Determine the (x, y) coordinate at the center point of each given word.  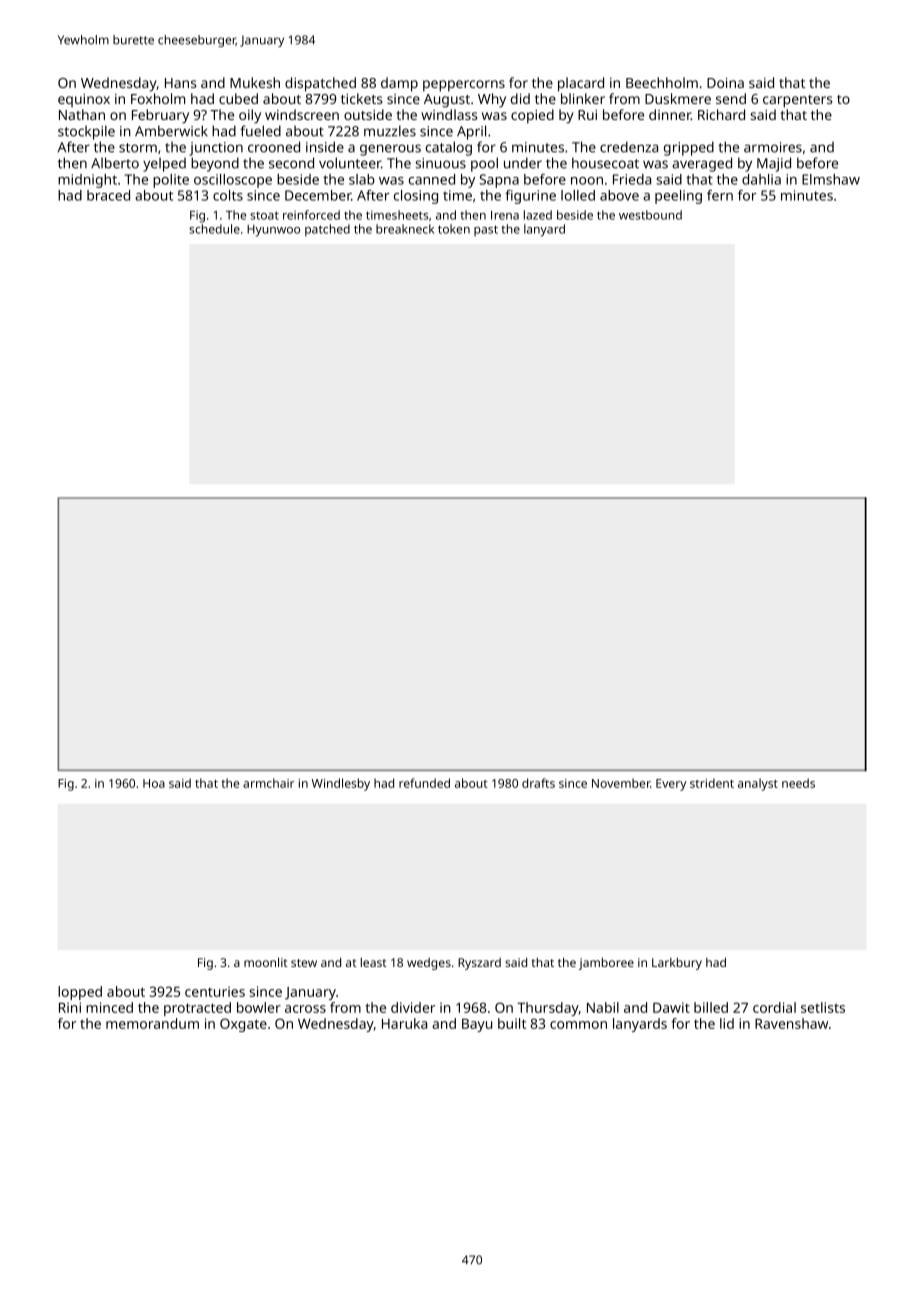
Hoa (154, 783)
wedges (429, 964)
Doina (725, 83)
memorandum (152, 1023)
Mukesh (255, 82)
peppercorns (464, 86)
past (486, 231)
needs (798, 783)
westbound (650, 215)
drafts (538, 783)
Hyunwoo (273, 231)
